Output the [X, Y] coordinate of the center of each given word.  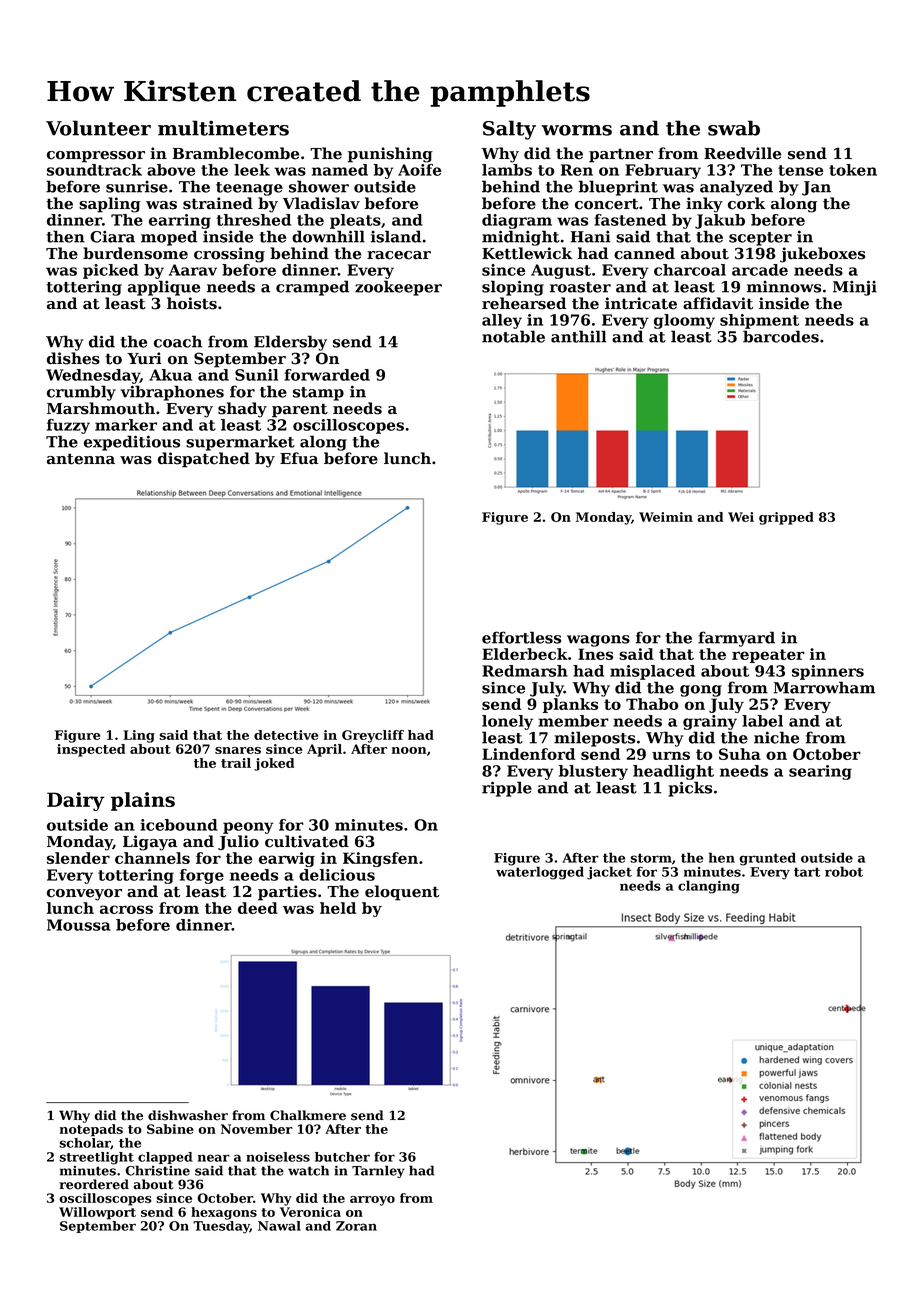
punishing [390, 155]
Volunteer [98, 128]
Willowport [97, 1213]
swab [734, 128]
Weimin [666, 517]
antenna [81, 459]
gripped [786, 518]
